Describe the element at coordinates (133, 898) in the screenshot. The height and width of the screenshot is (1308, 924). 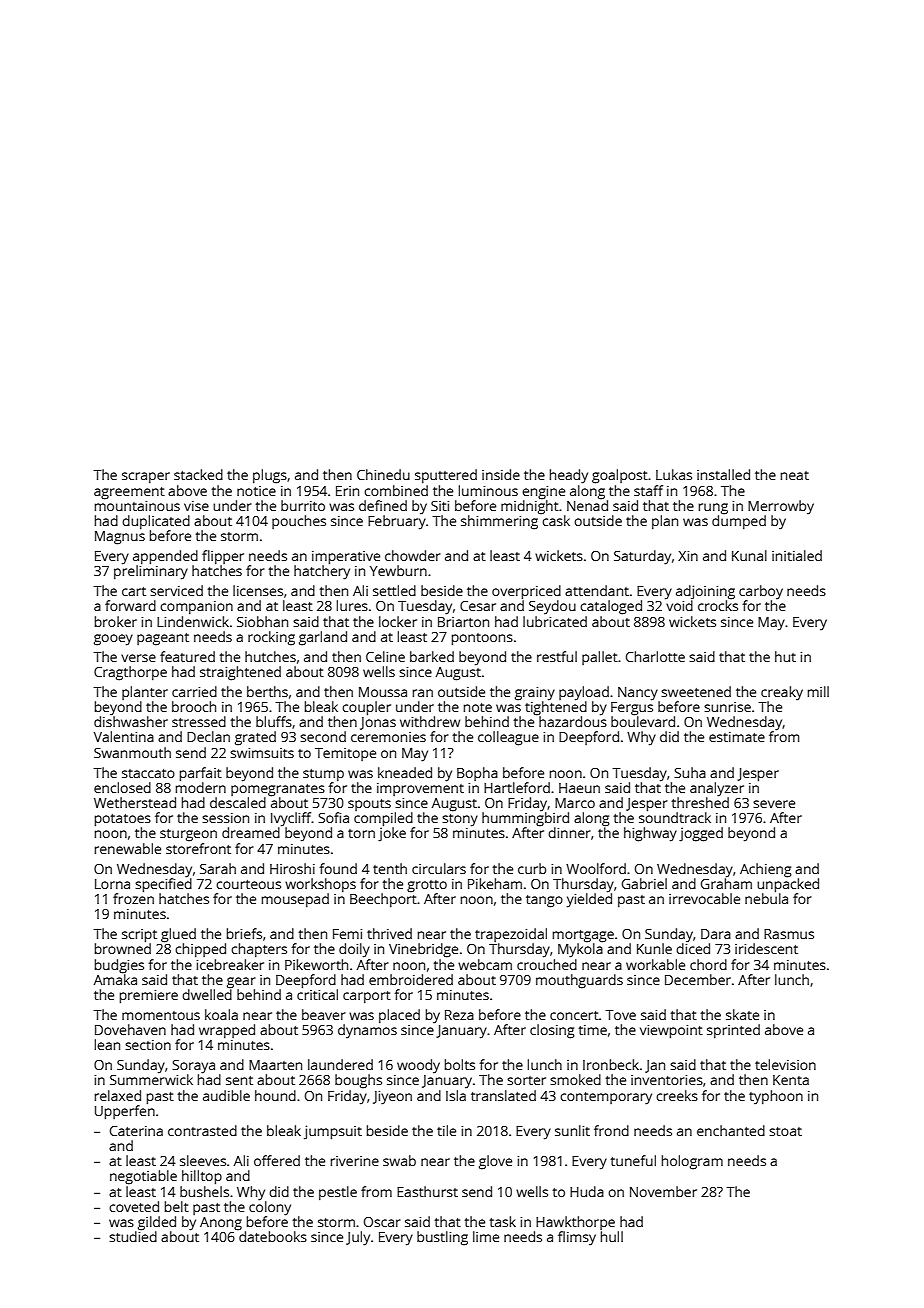
I see `frozen` at that location.
